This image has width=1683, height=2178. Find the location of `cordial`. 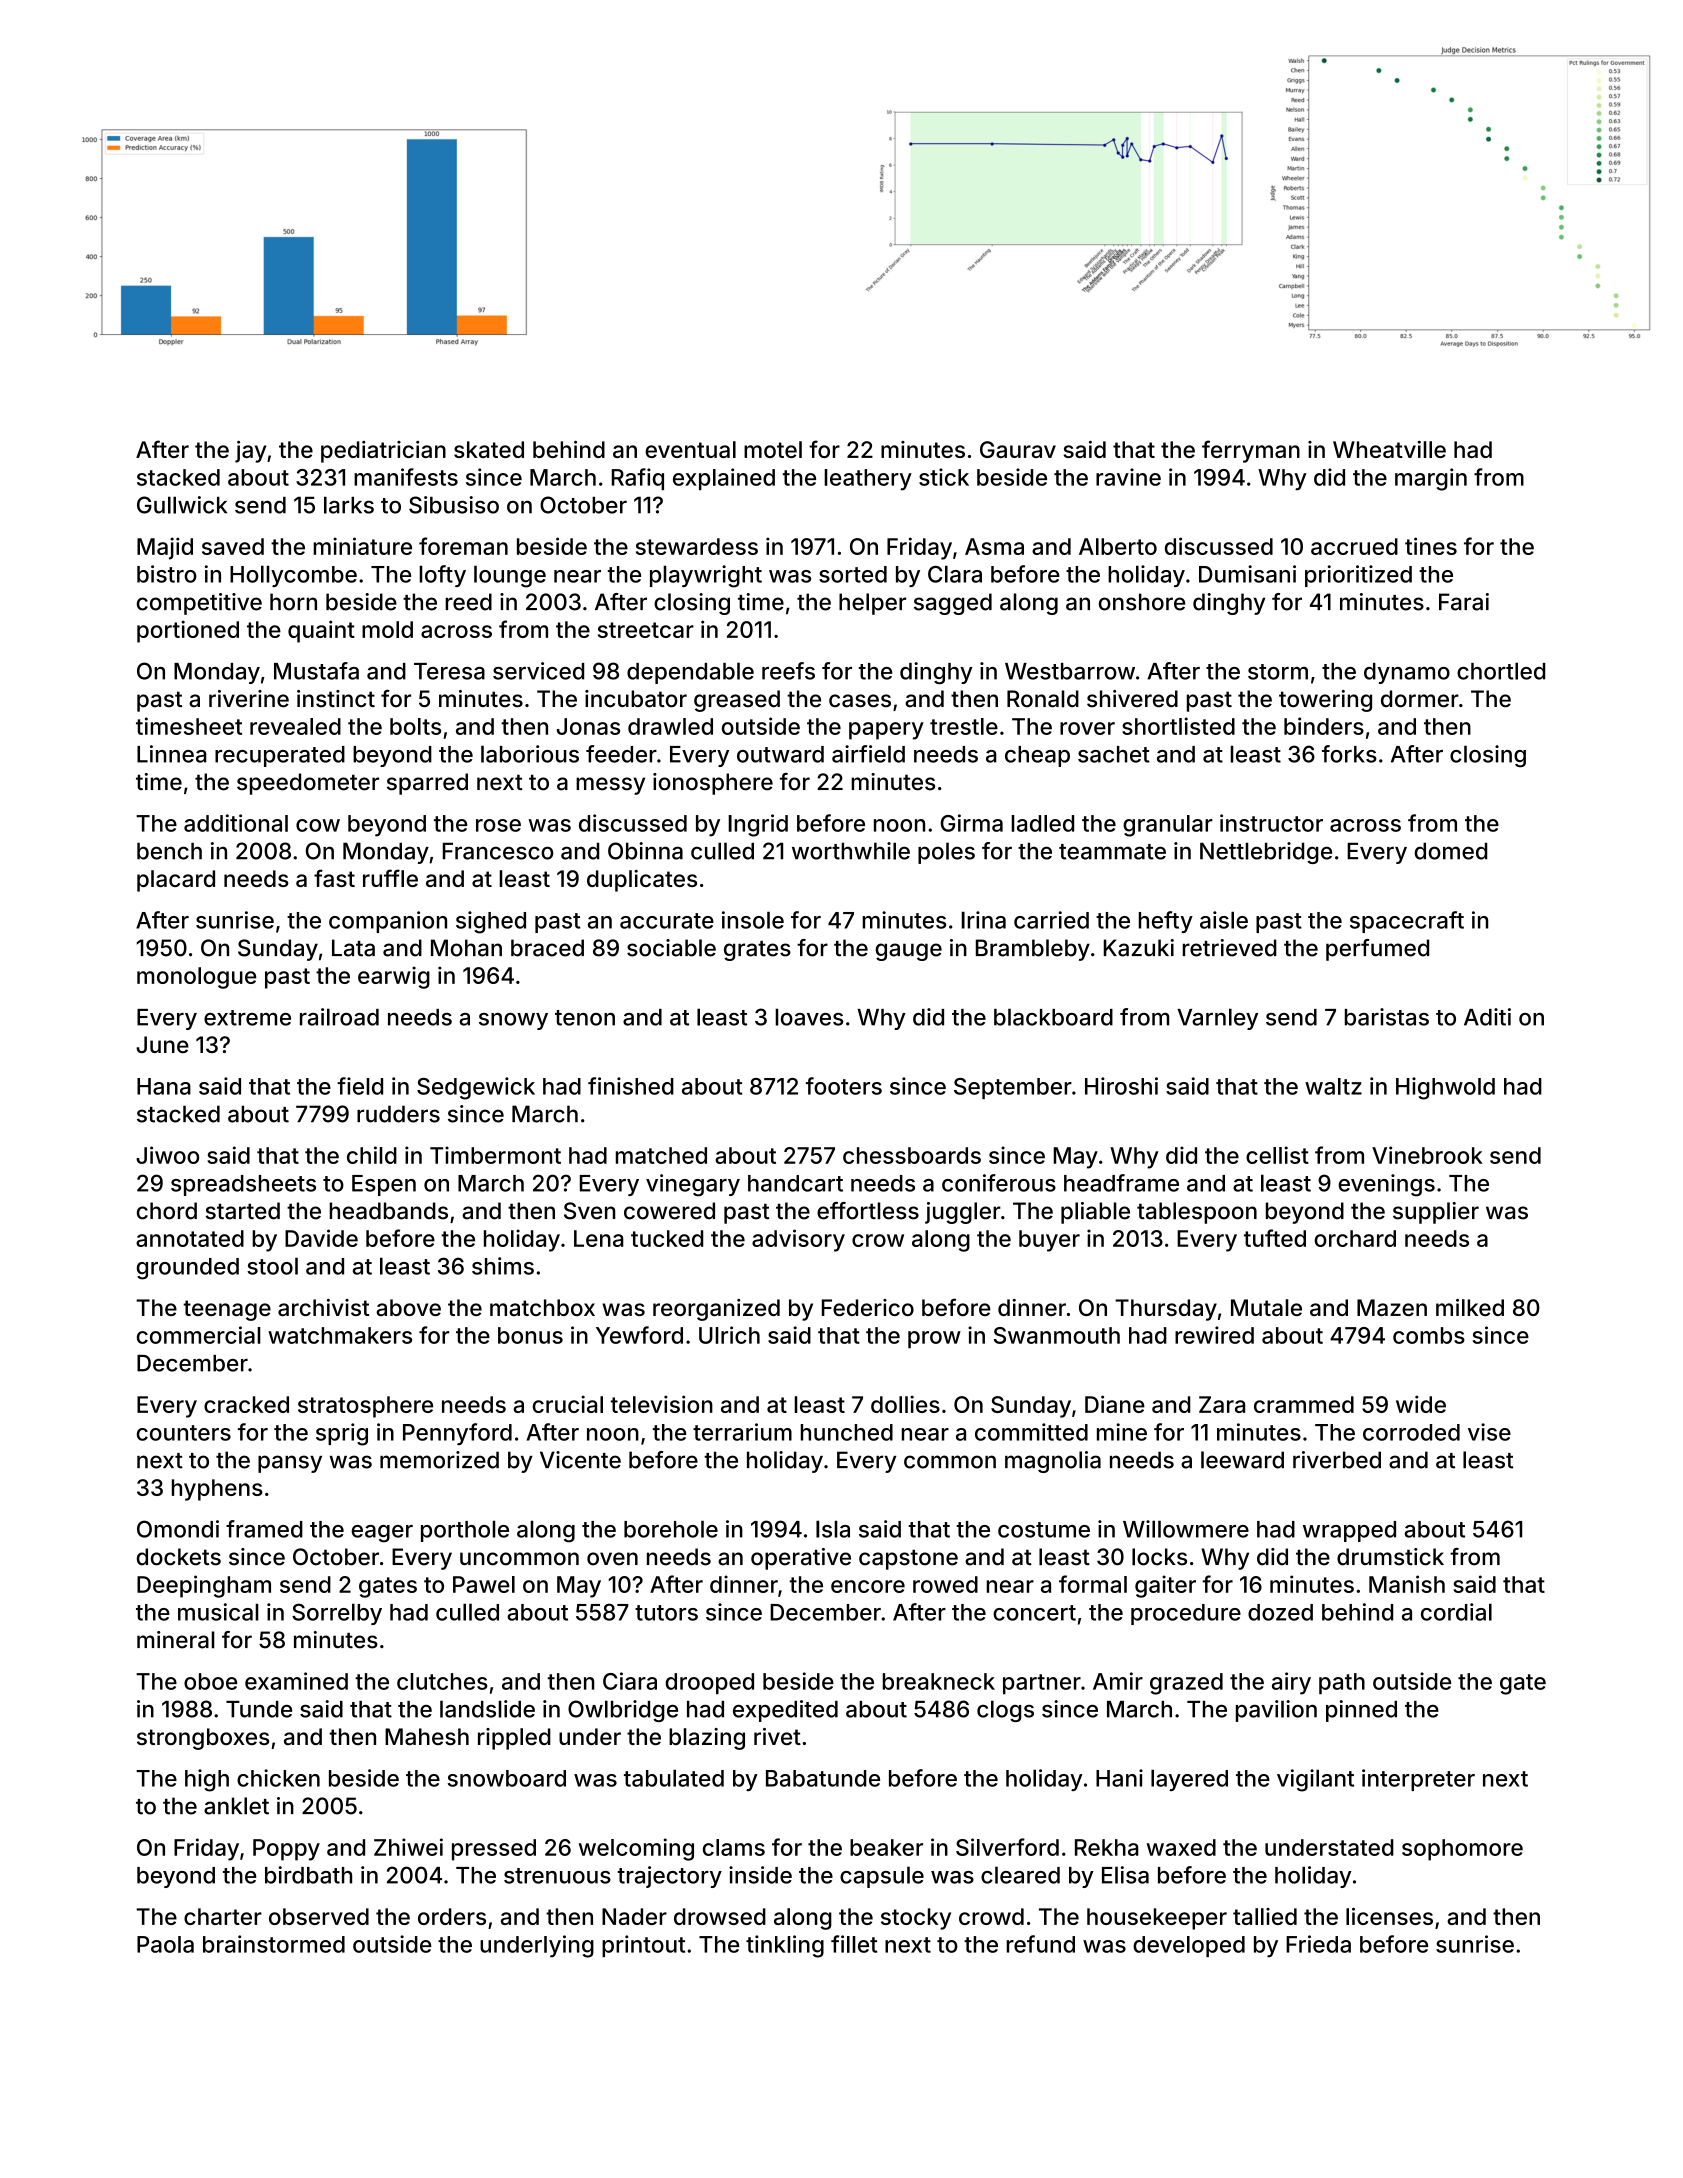

cordial is located at coordinates (1456, 1612).
